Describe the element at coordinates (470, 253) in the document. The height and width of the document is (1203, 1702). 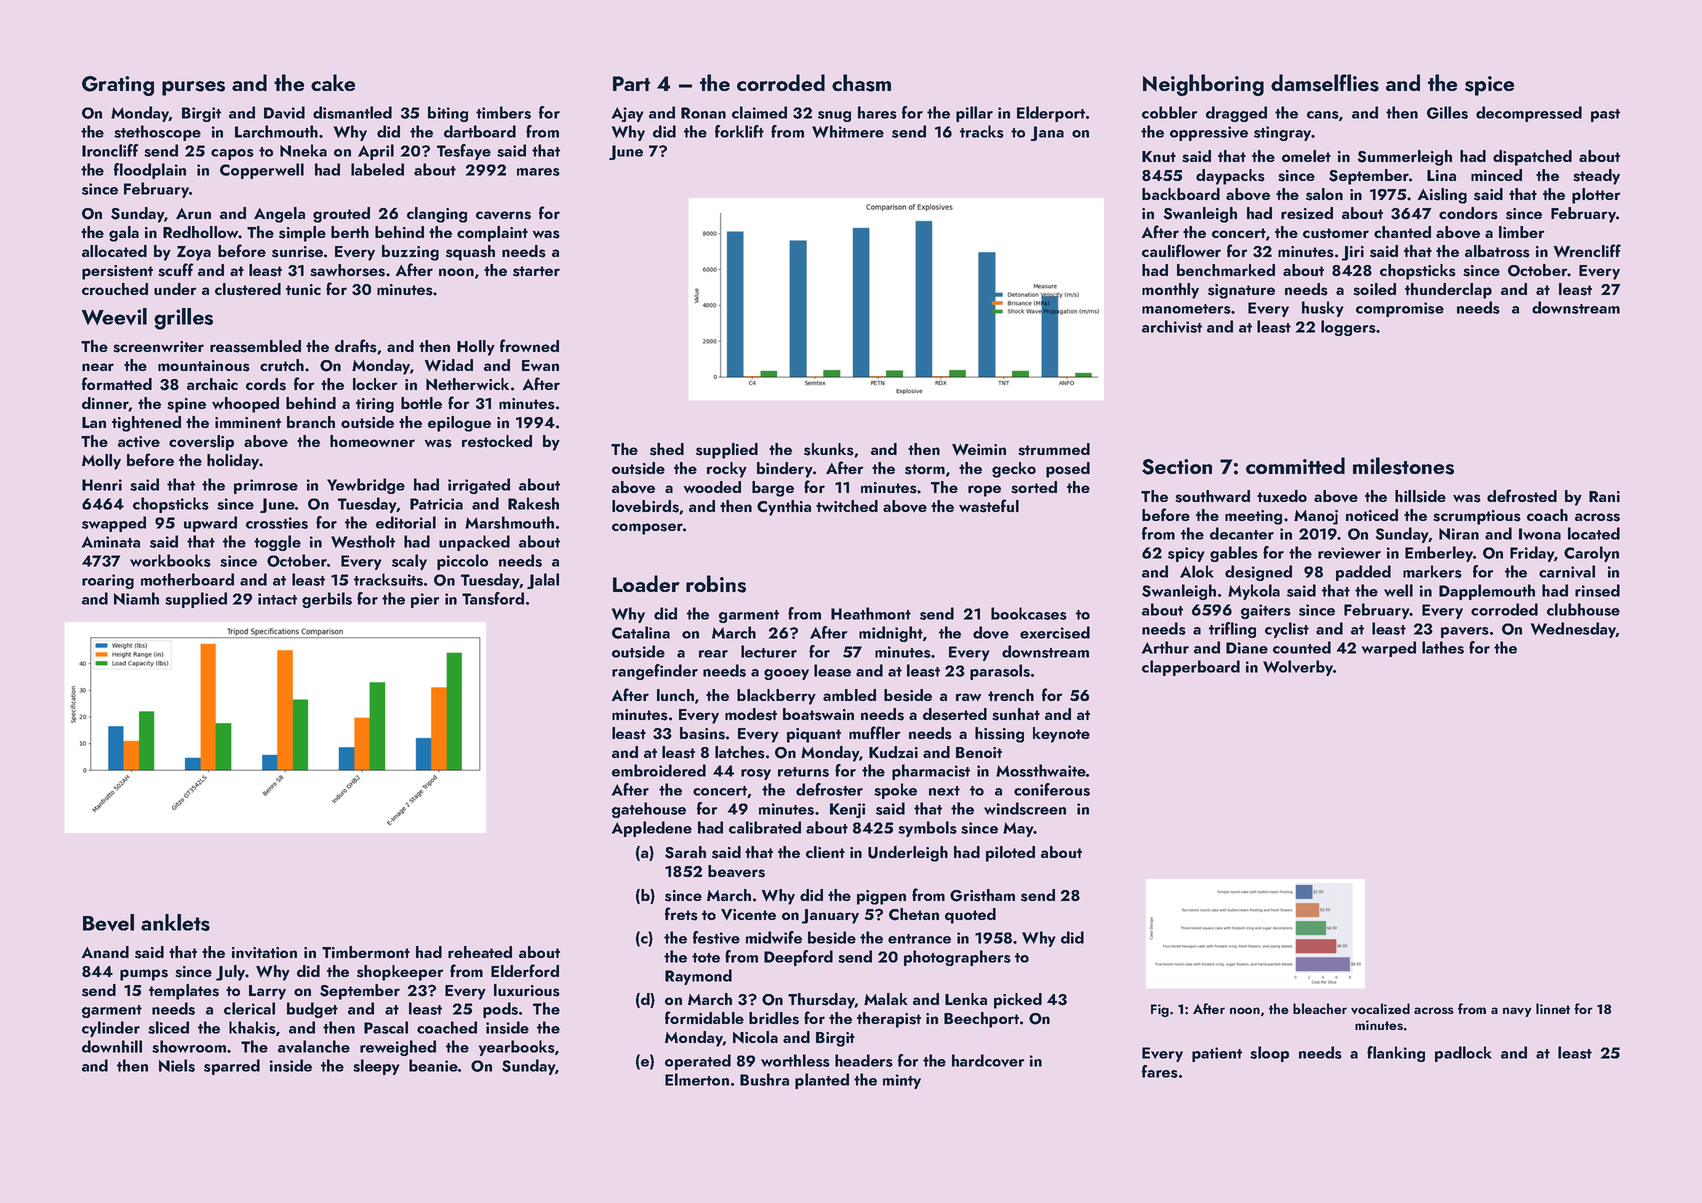
I see `squash` at that location.
